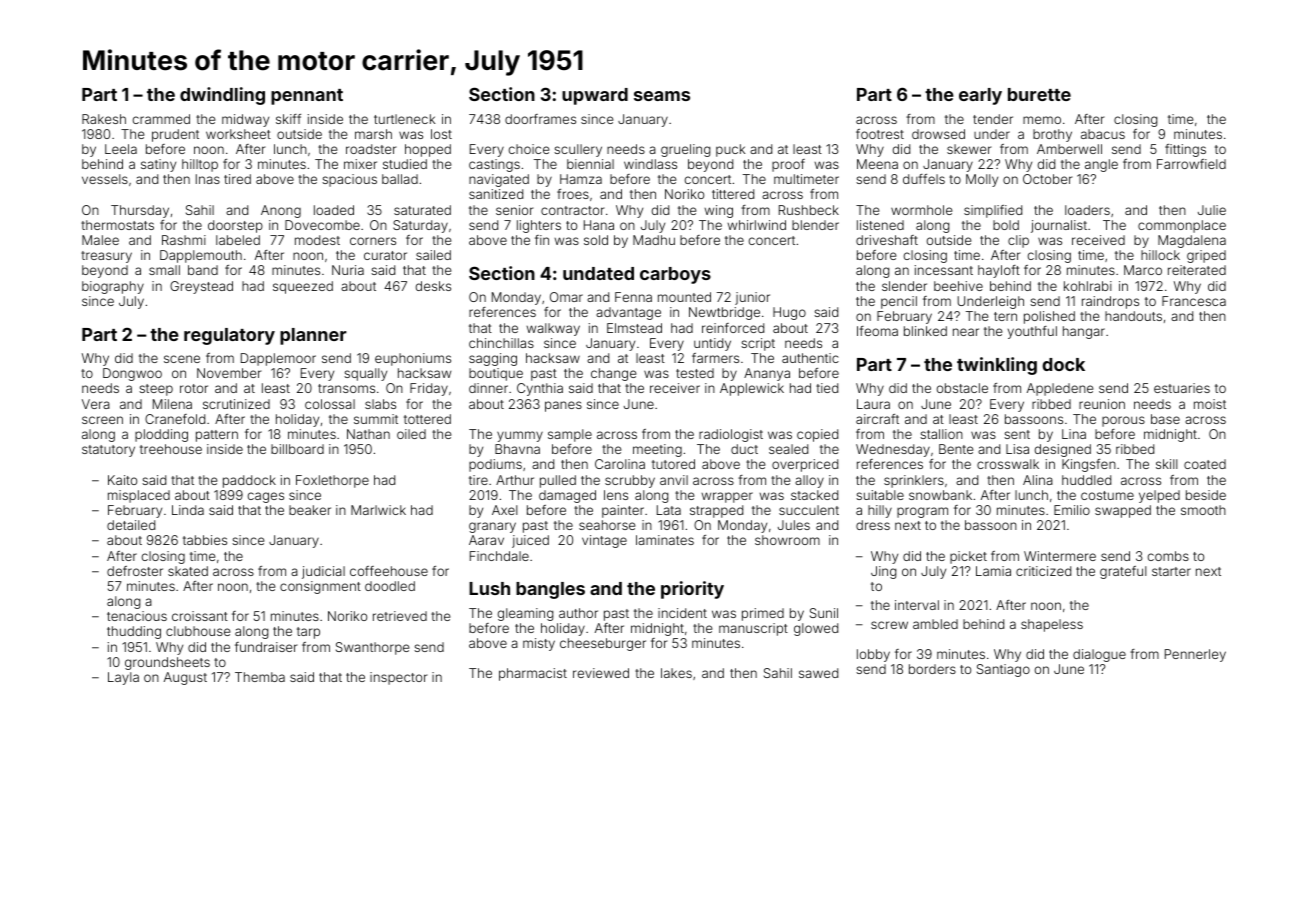 The width and height of the screenshot is (1308, 924). Describe the element at coordinates (1195, 655) in the screenshot. I see `Pennerley` at that location.
